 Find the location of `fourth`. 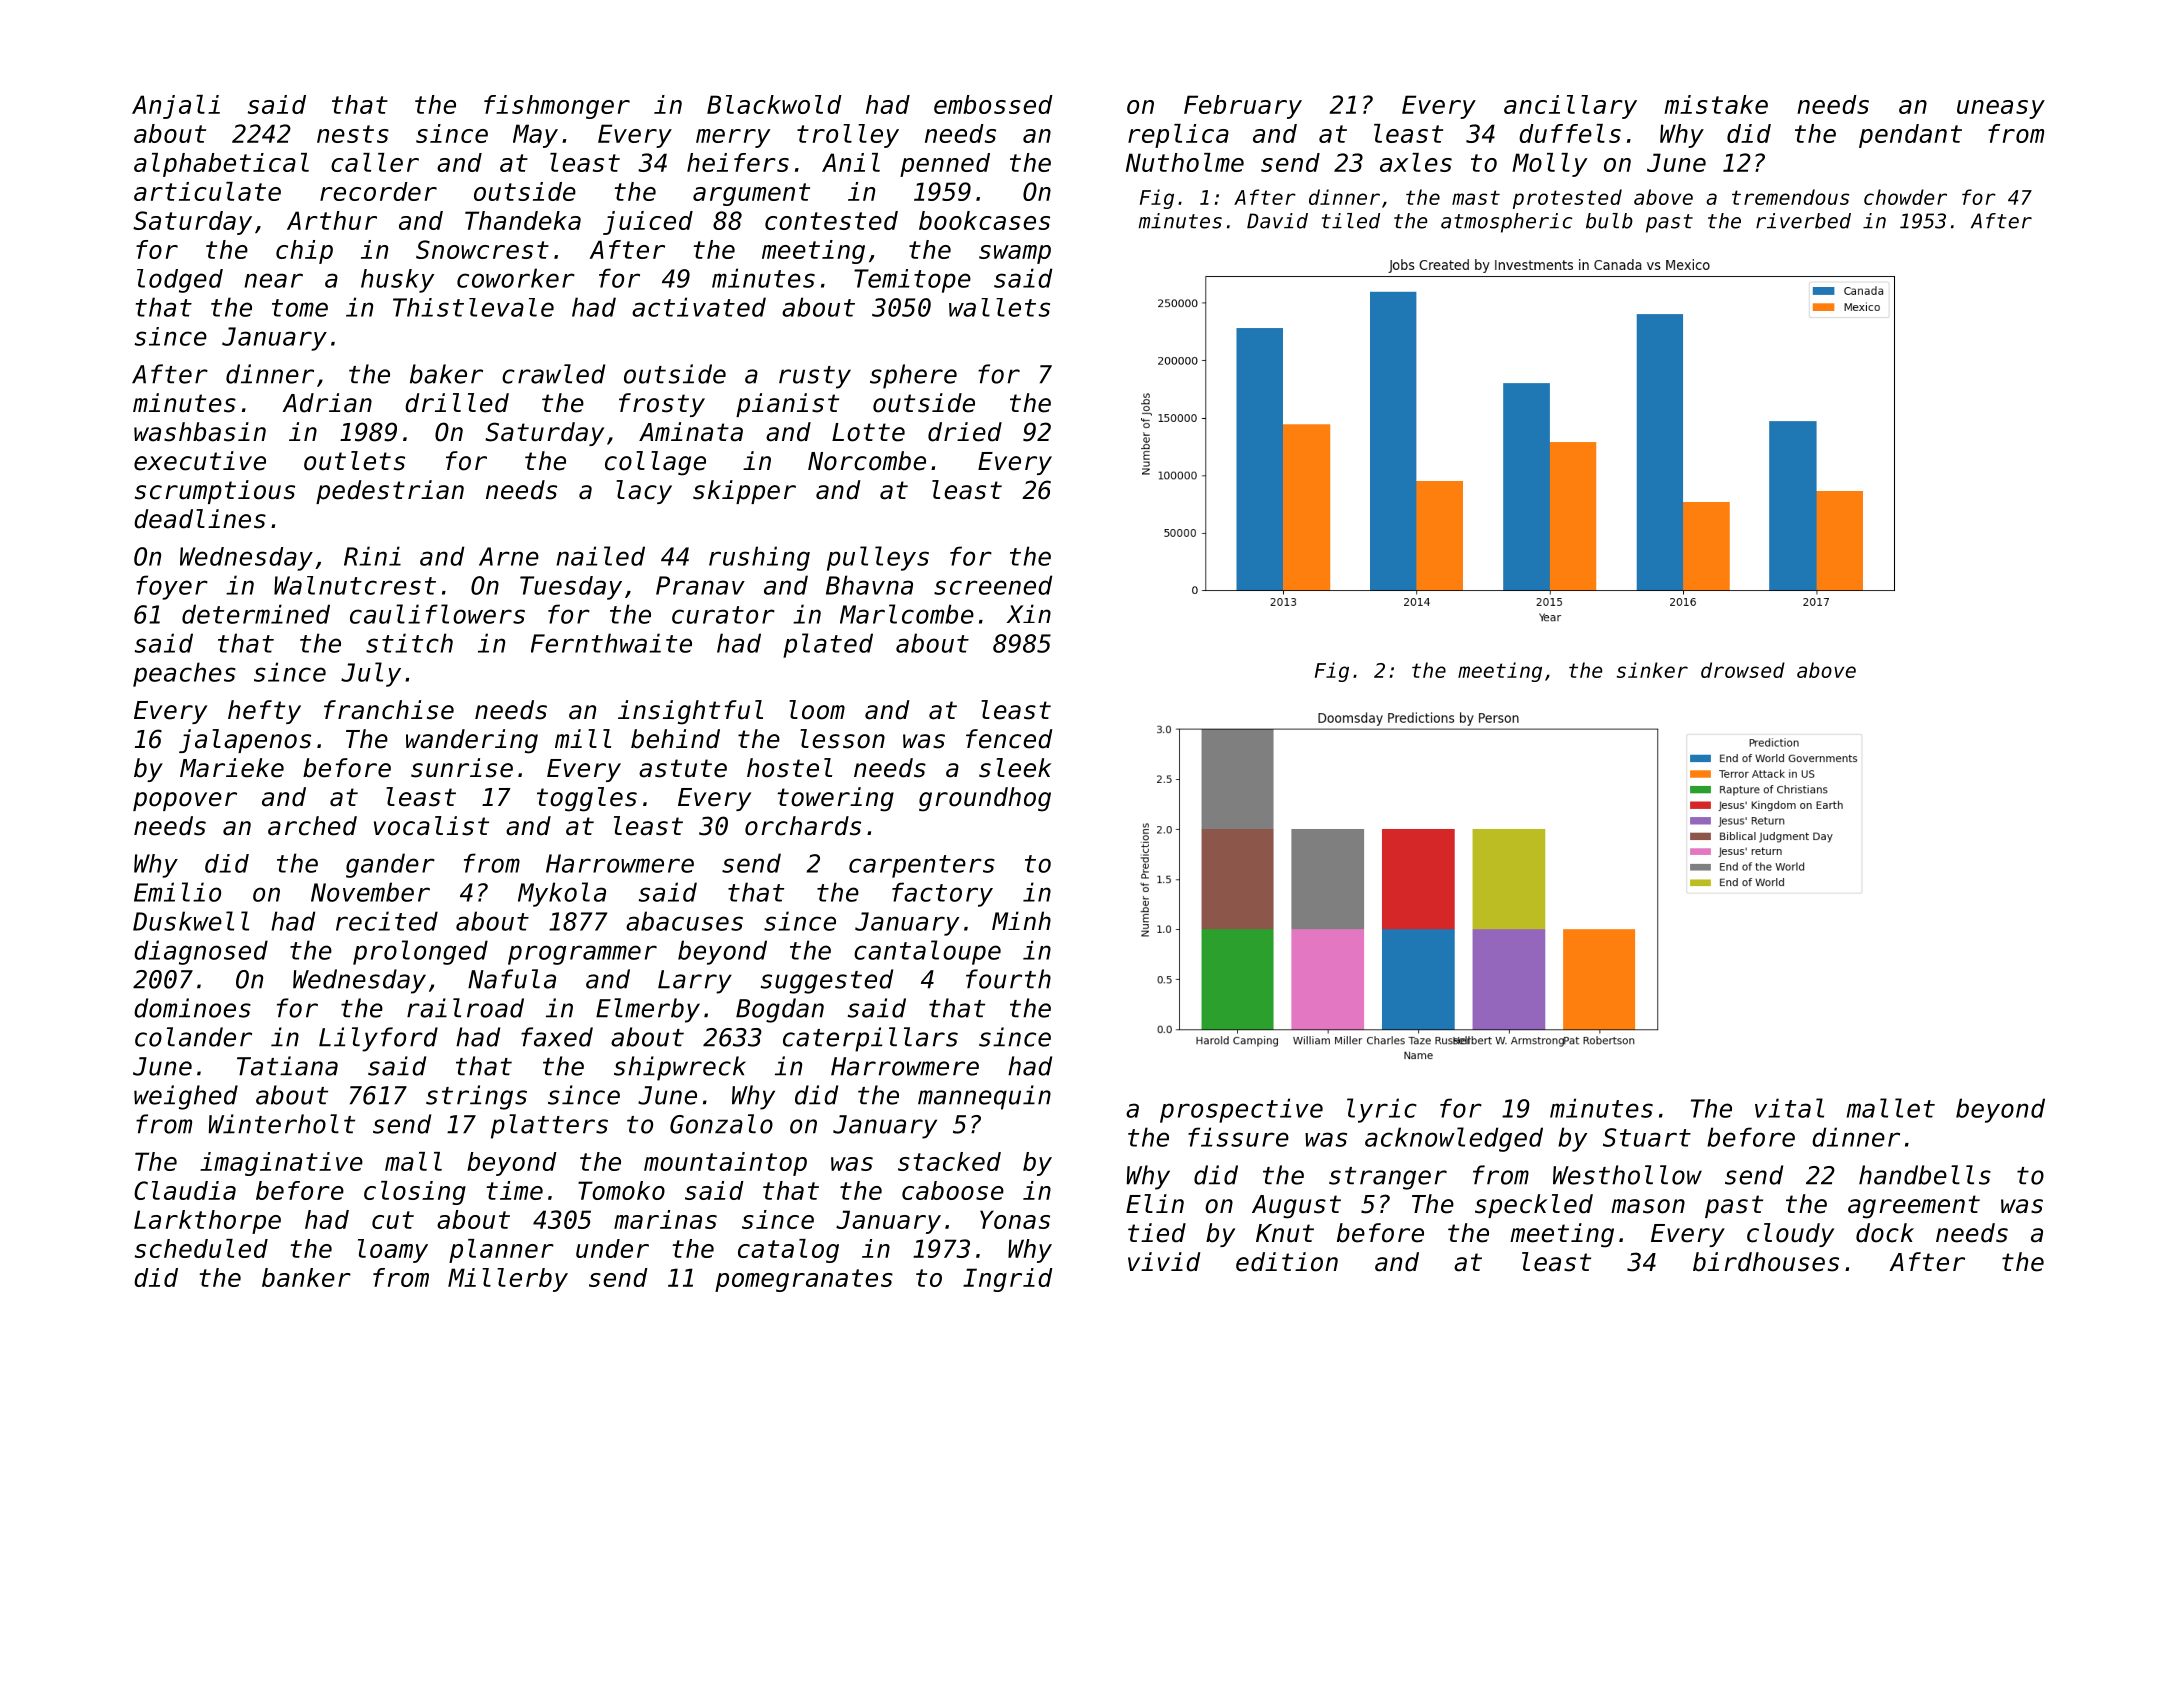

fourth is located at coordinates (1008, 979).
